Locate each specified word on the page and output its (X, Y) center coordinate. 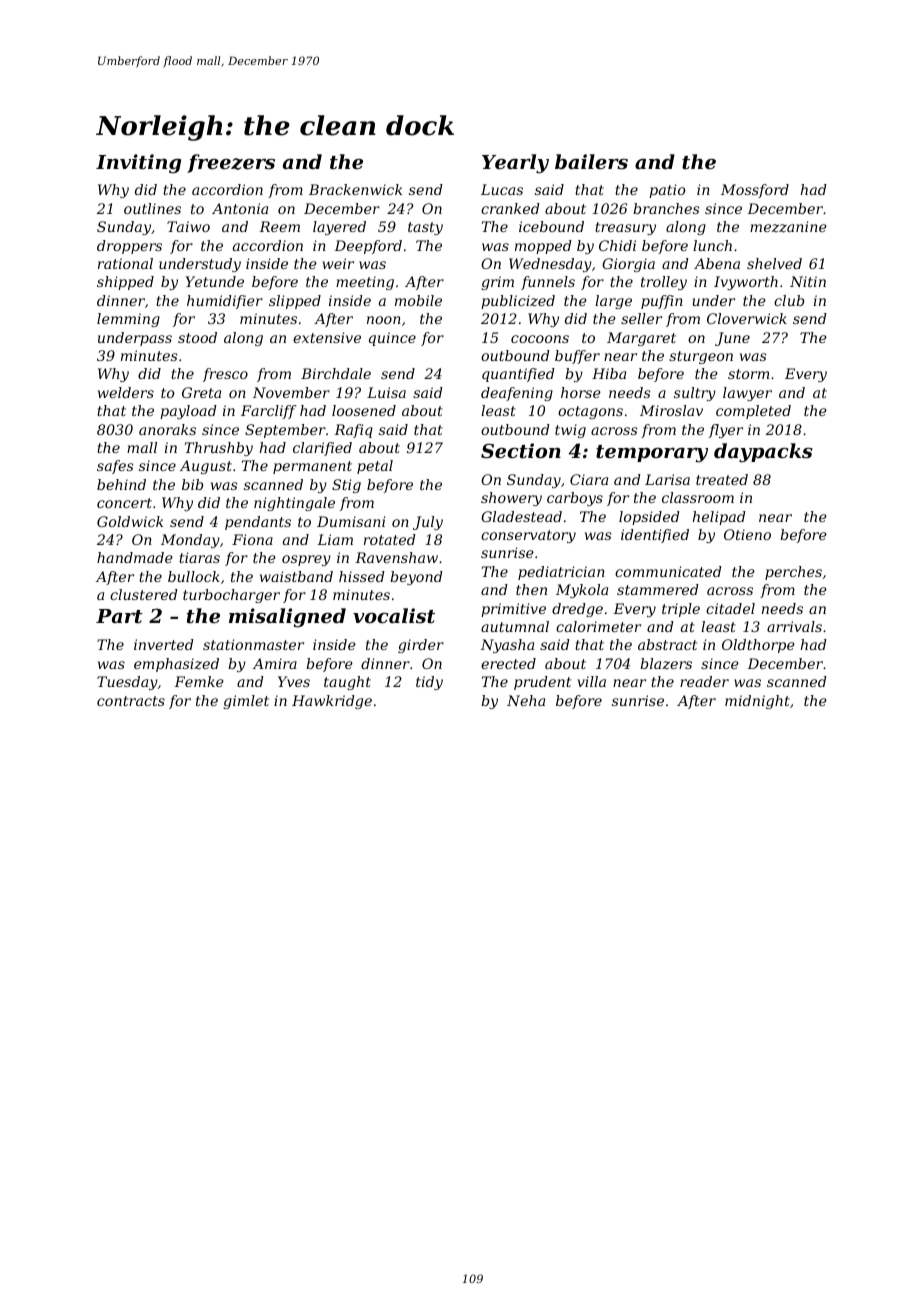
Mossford (755, 191)
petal (375, 467)
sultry (695, 394)
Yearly (515, 164)
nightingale (294, 504)
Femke (199, 681)
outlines (152, 208)
